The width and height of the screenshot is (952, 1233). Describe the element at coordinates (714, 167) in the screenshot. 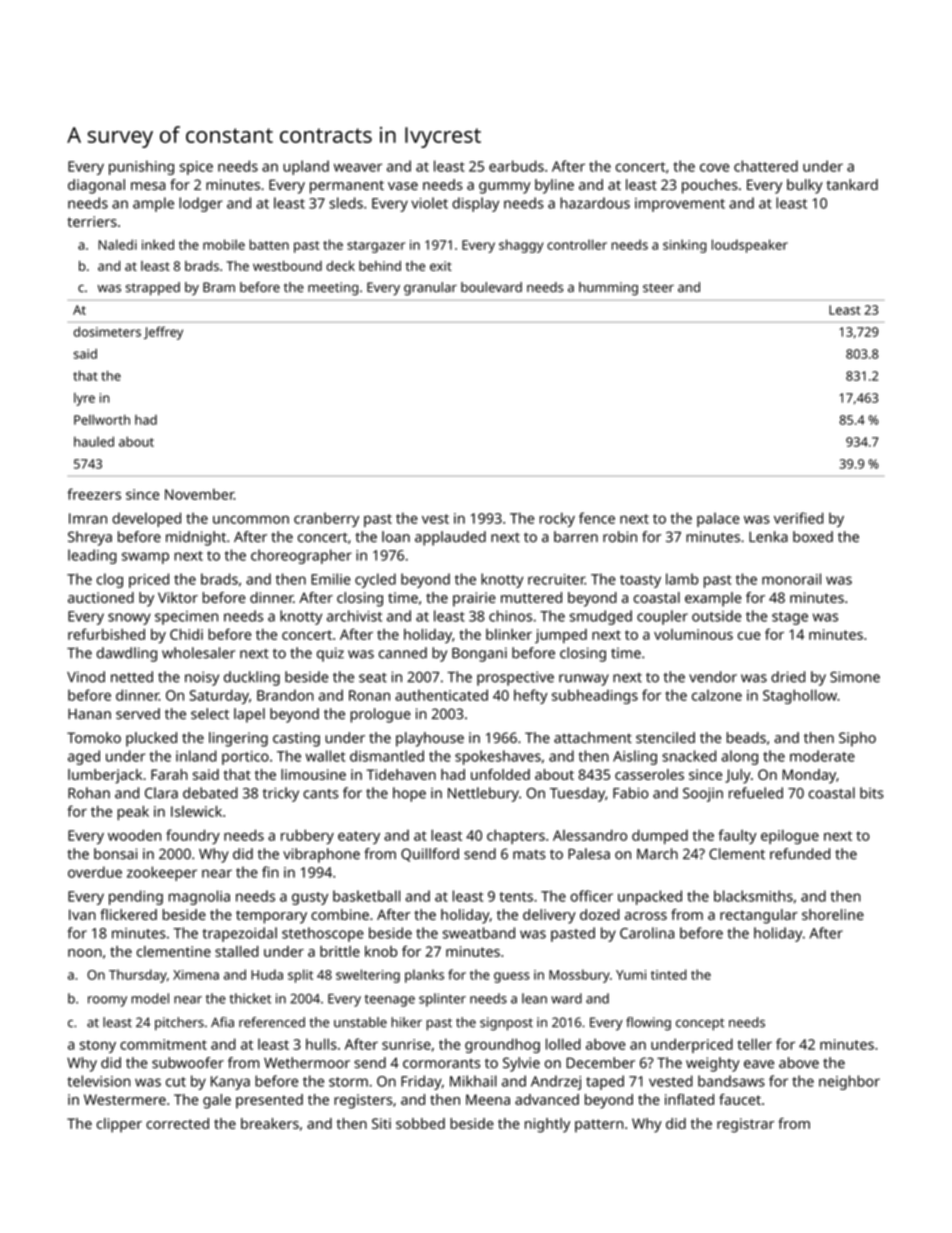

I see `cove` at that location.
